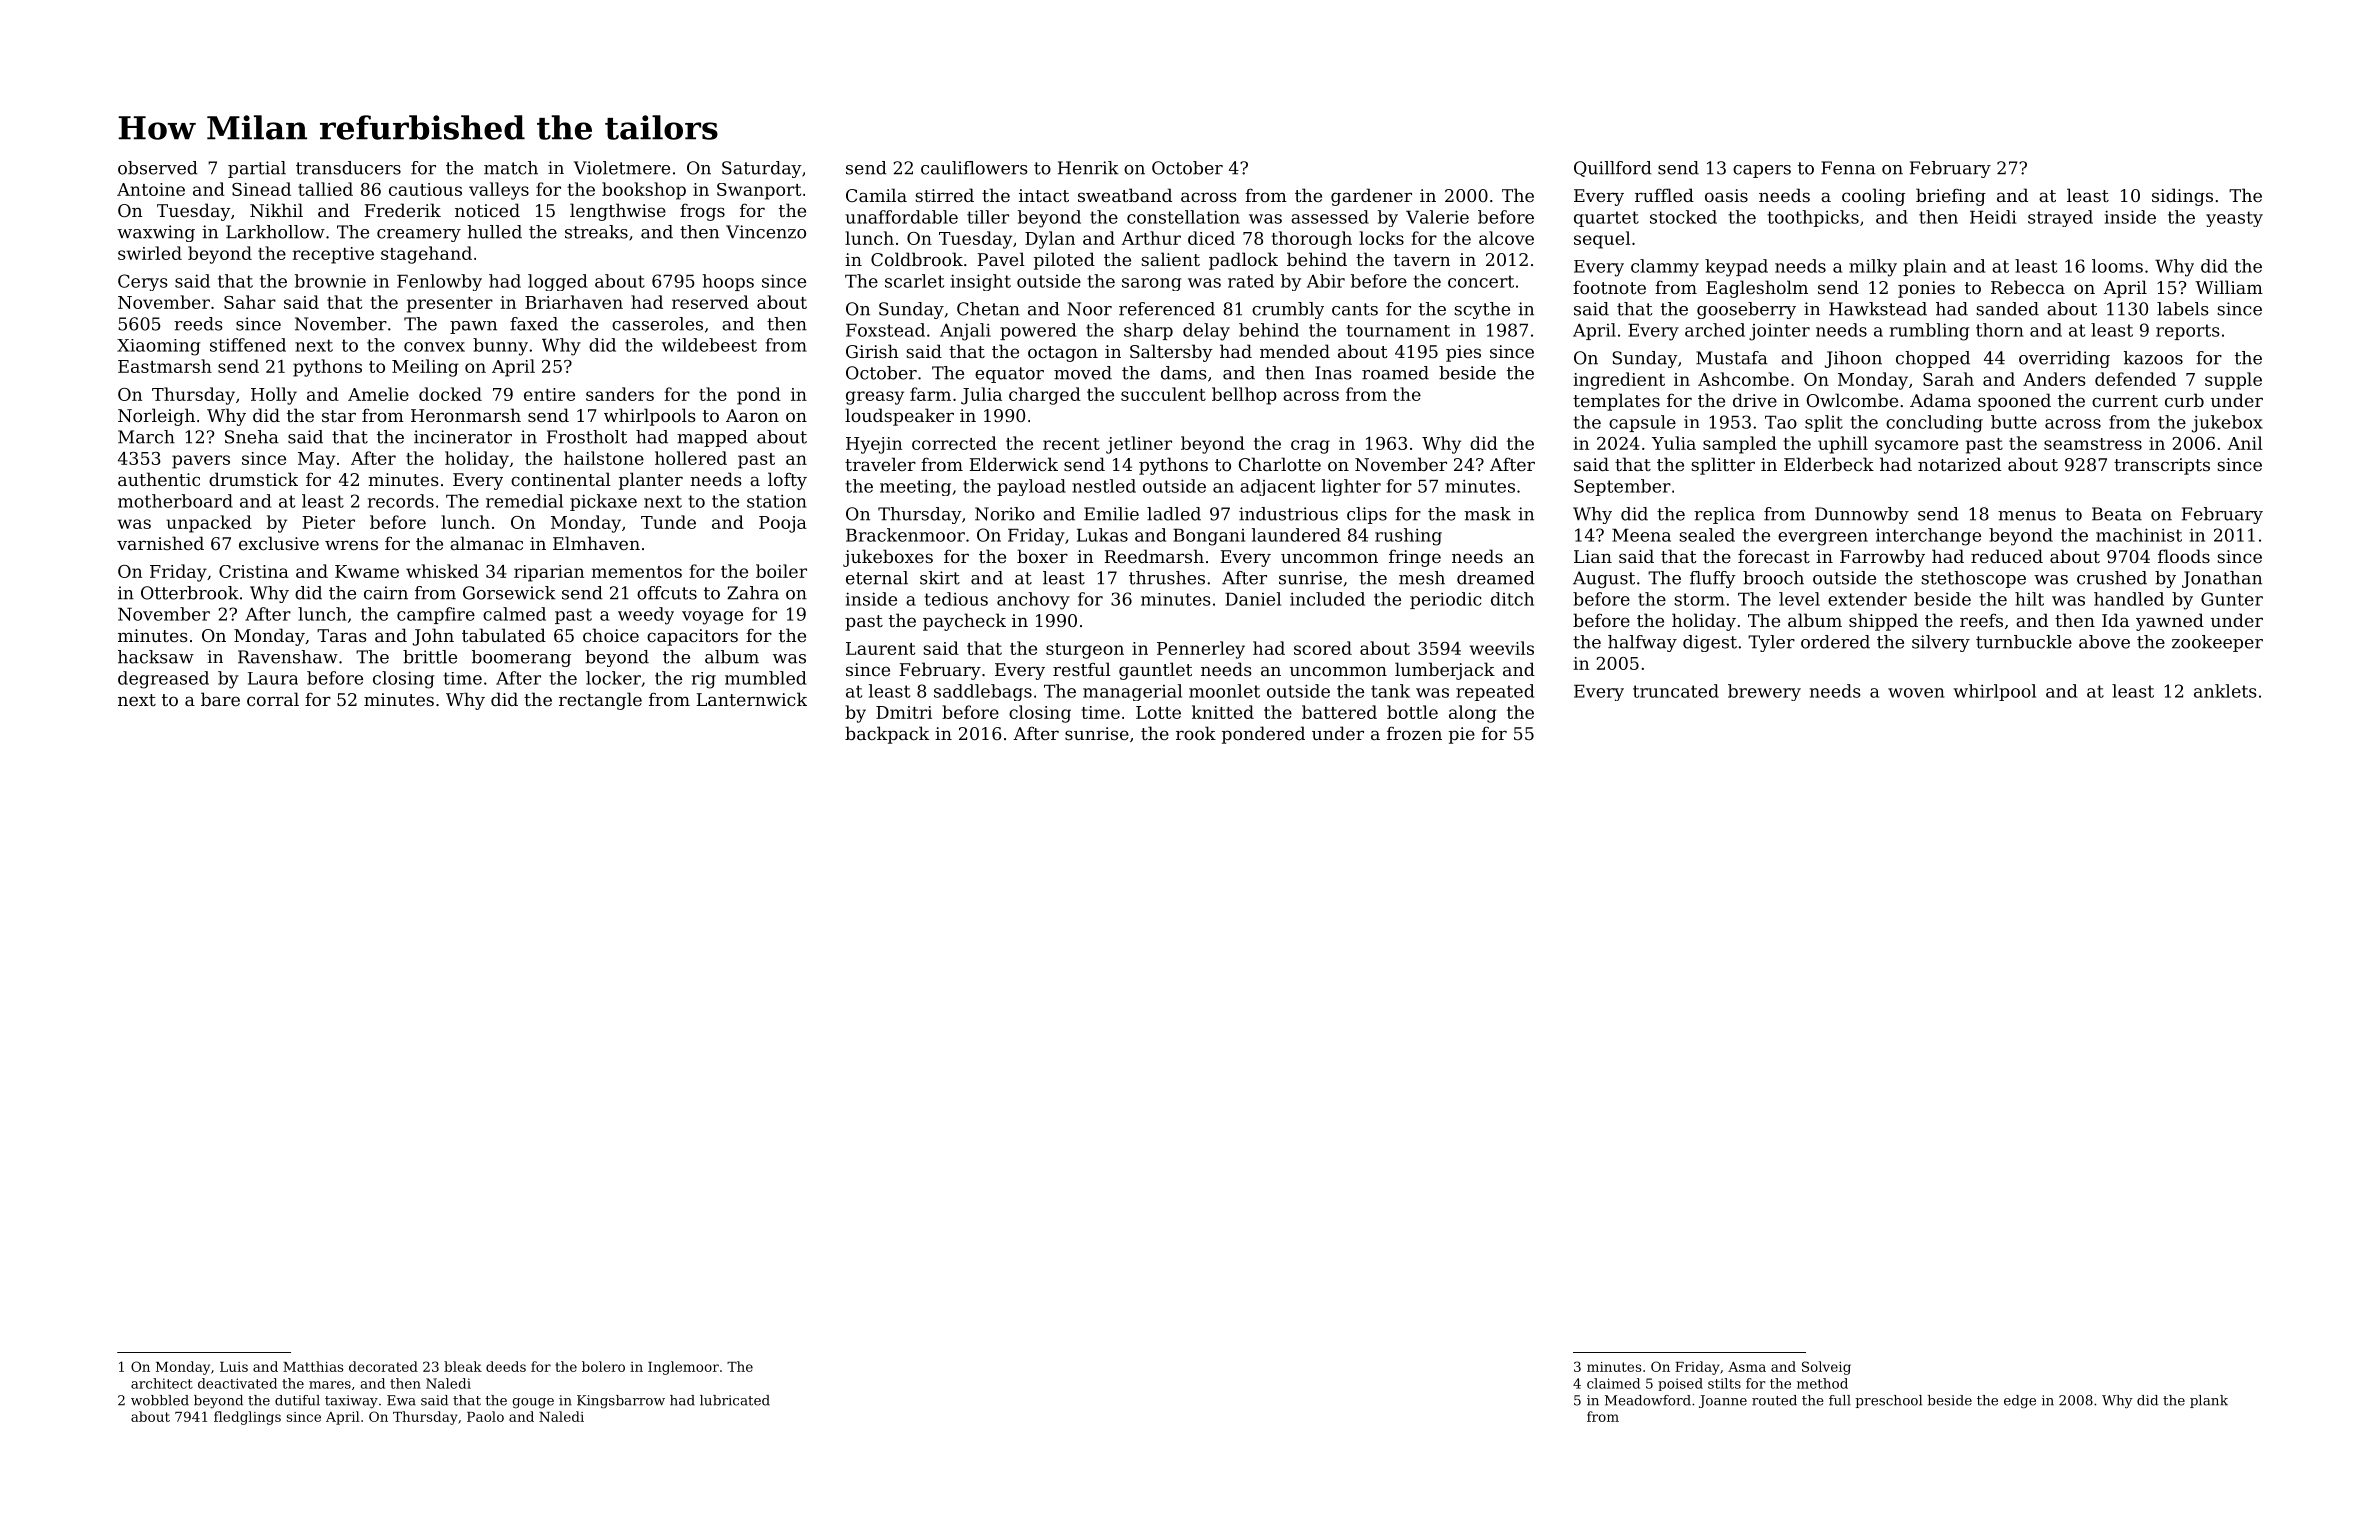 Image resolution: width=2380 pixels, height=1540 pixels. Describe the element at coordinates (1088, 168) in the document. I see `Henrik` at that location.
